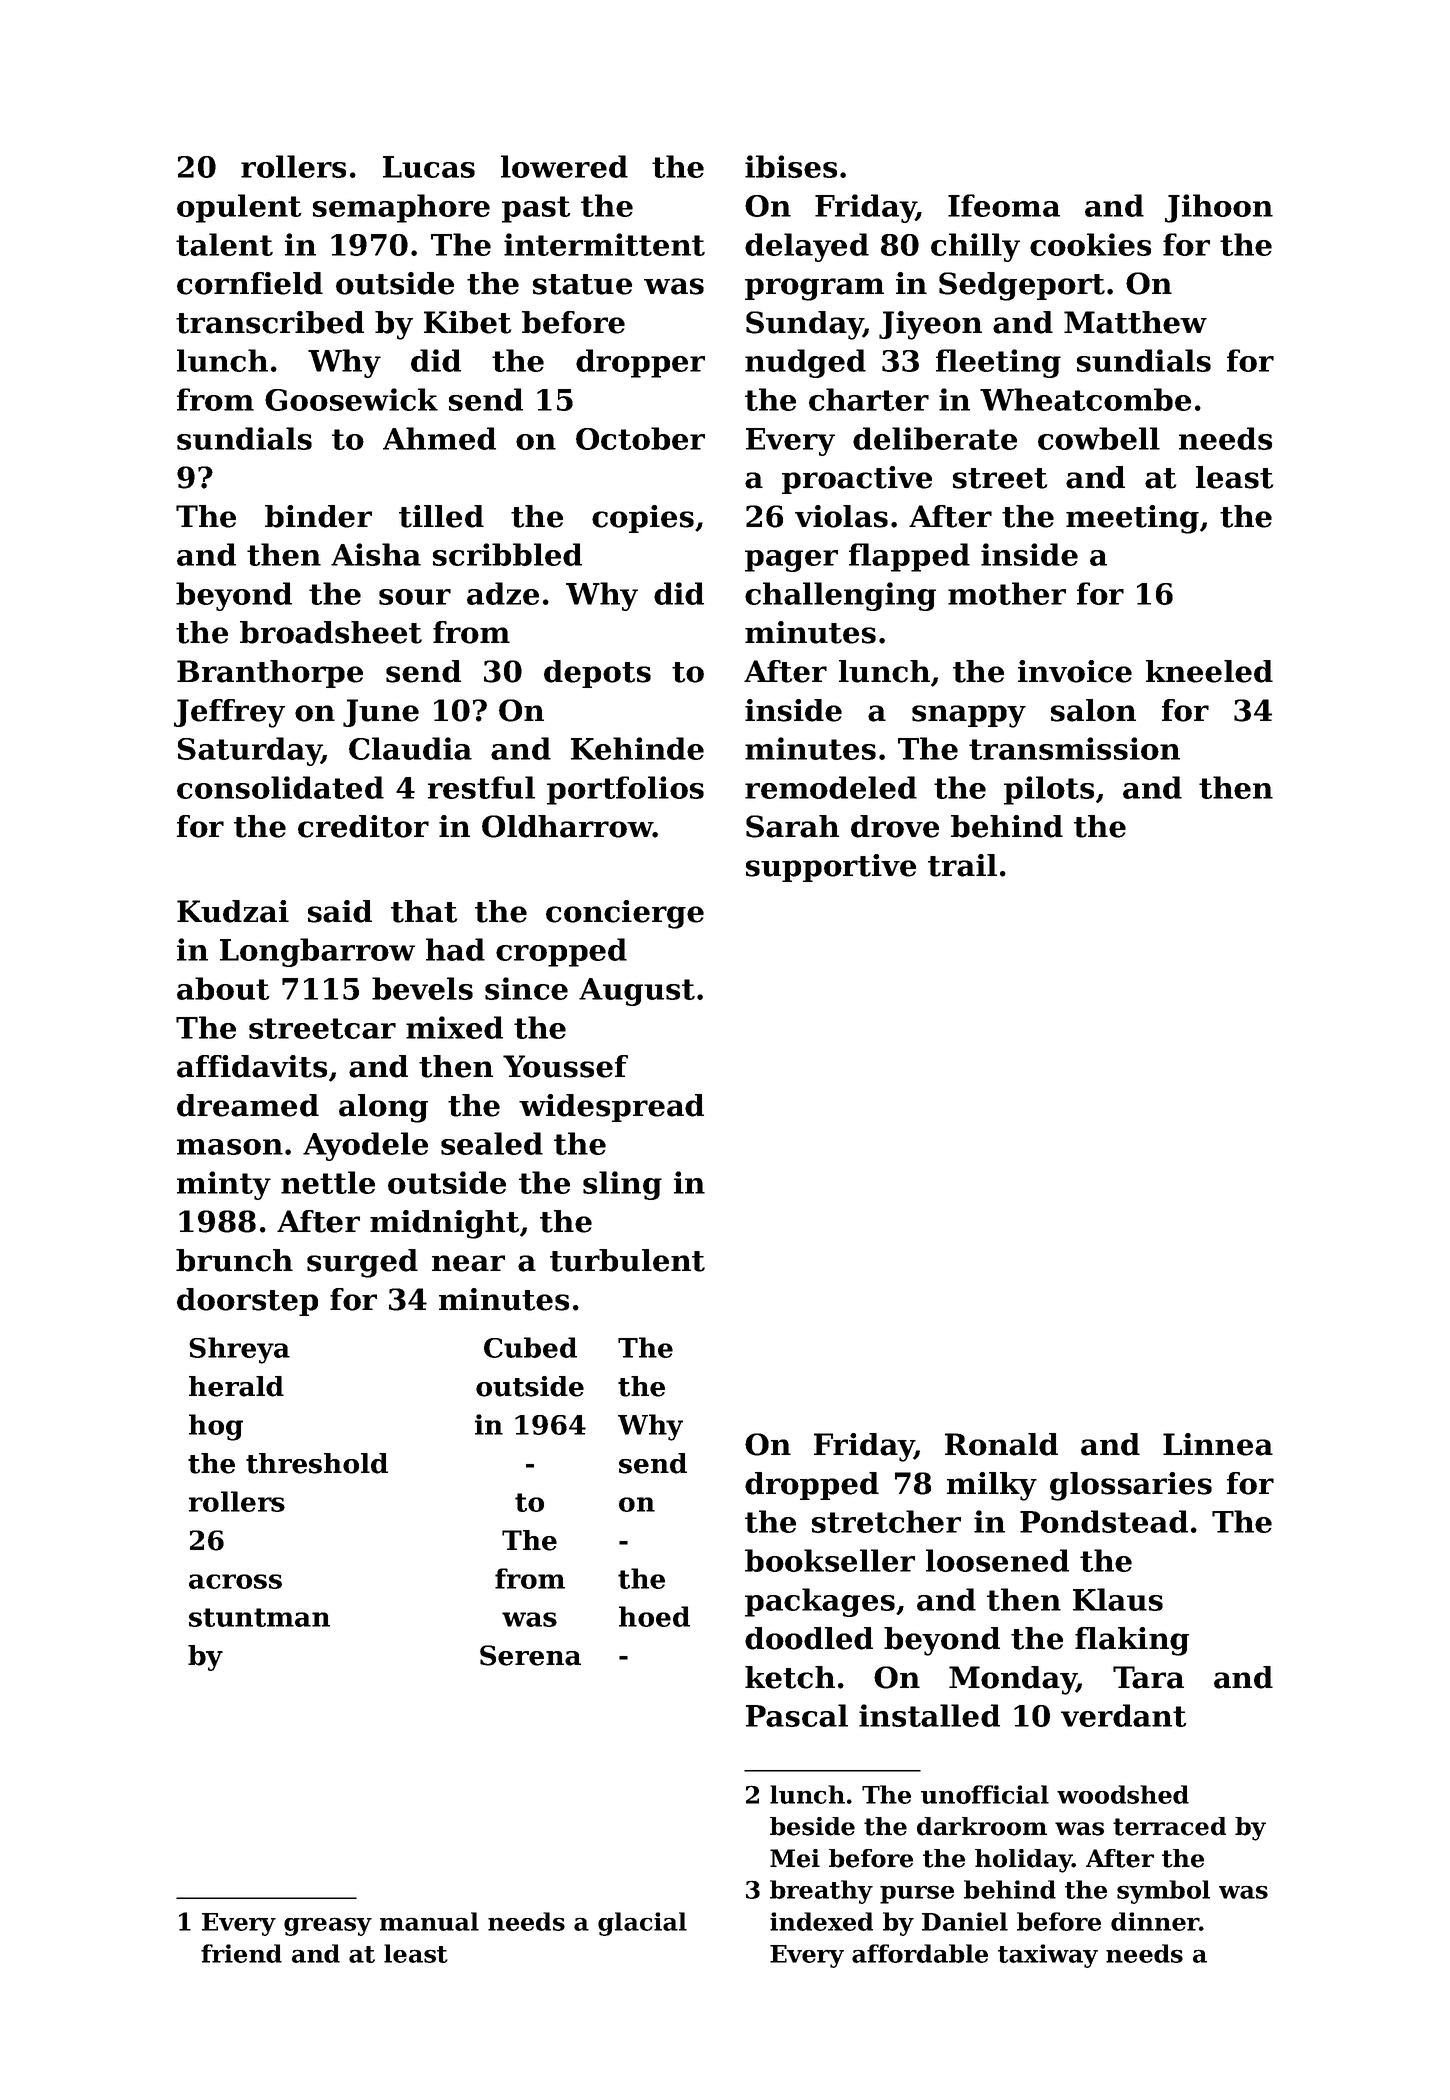 Image resolution: width=1450 pixels, height=2100 pixels. Describe the element at coordinates (1049, 790) in the screenshot. I see `pilots` at that location.
